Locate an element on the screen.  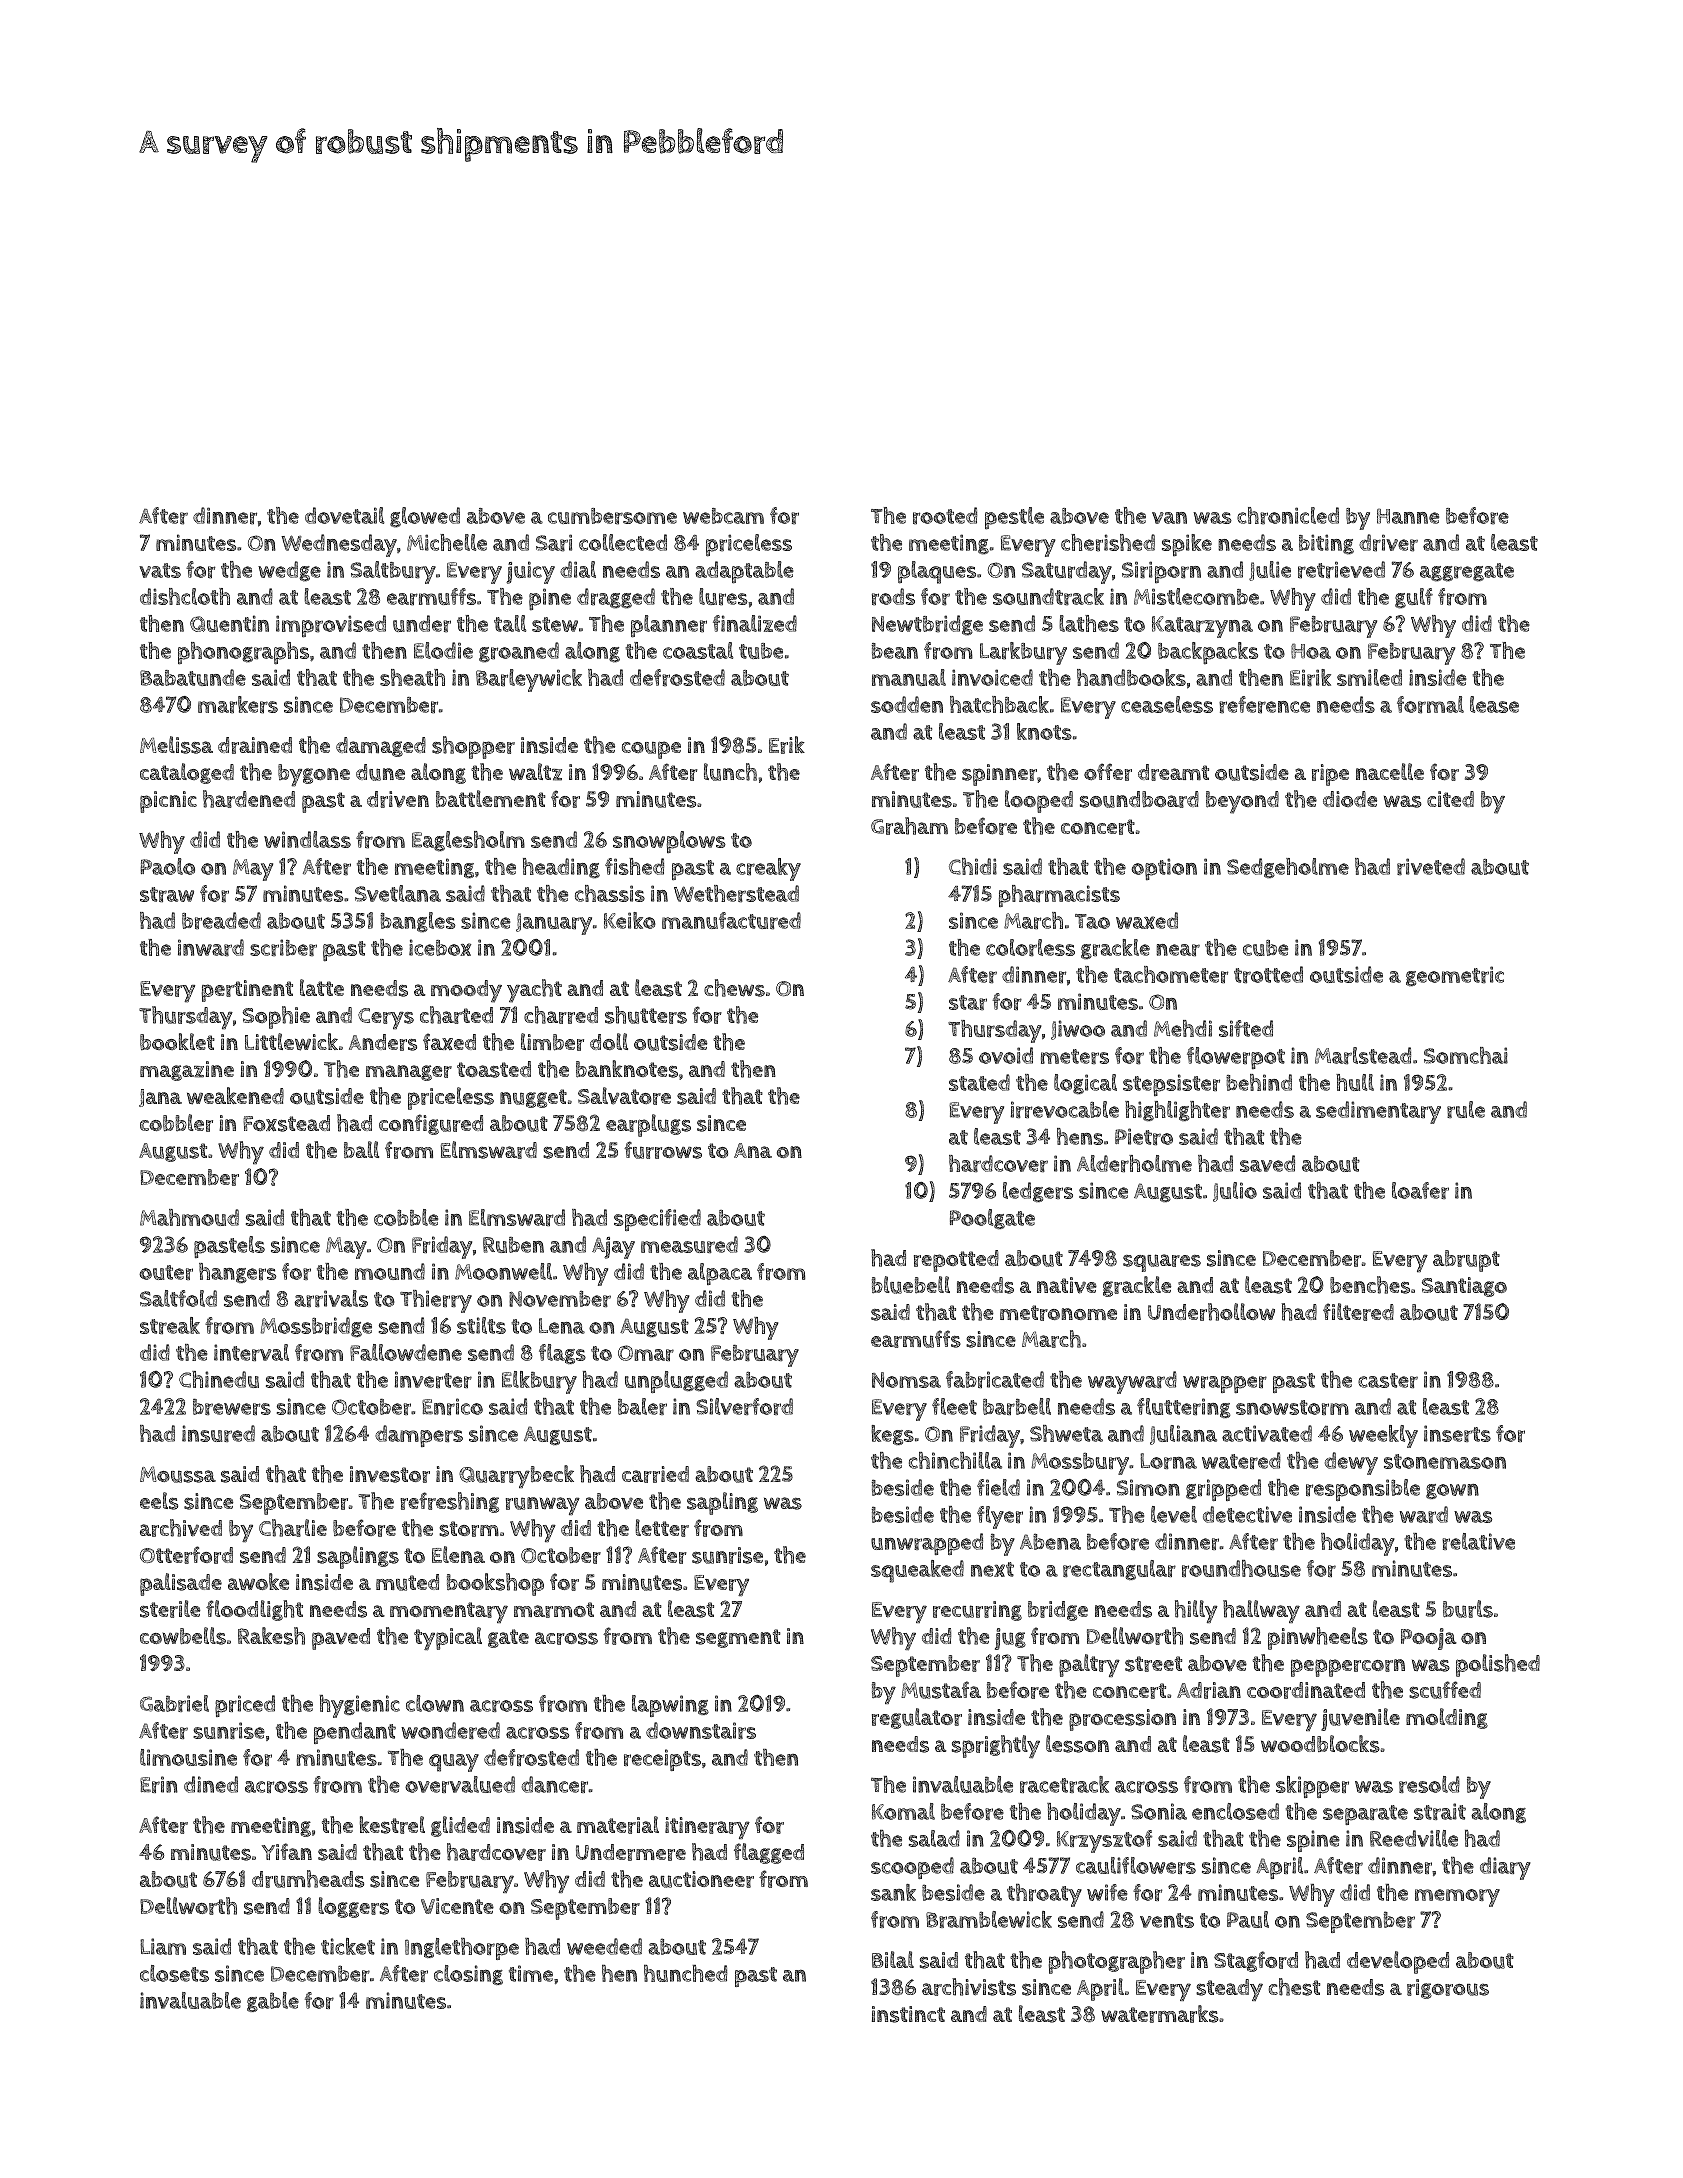
Hanne is located at coordinates (1408, 516).
